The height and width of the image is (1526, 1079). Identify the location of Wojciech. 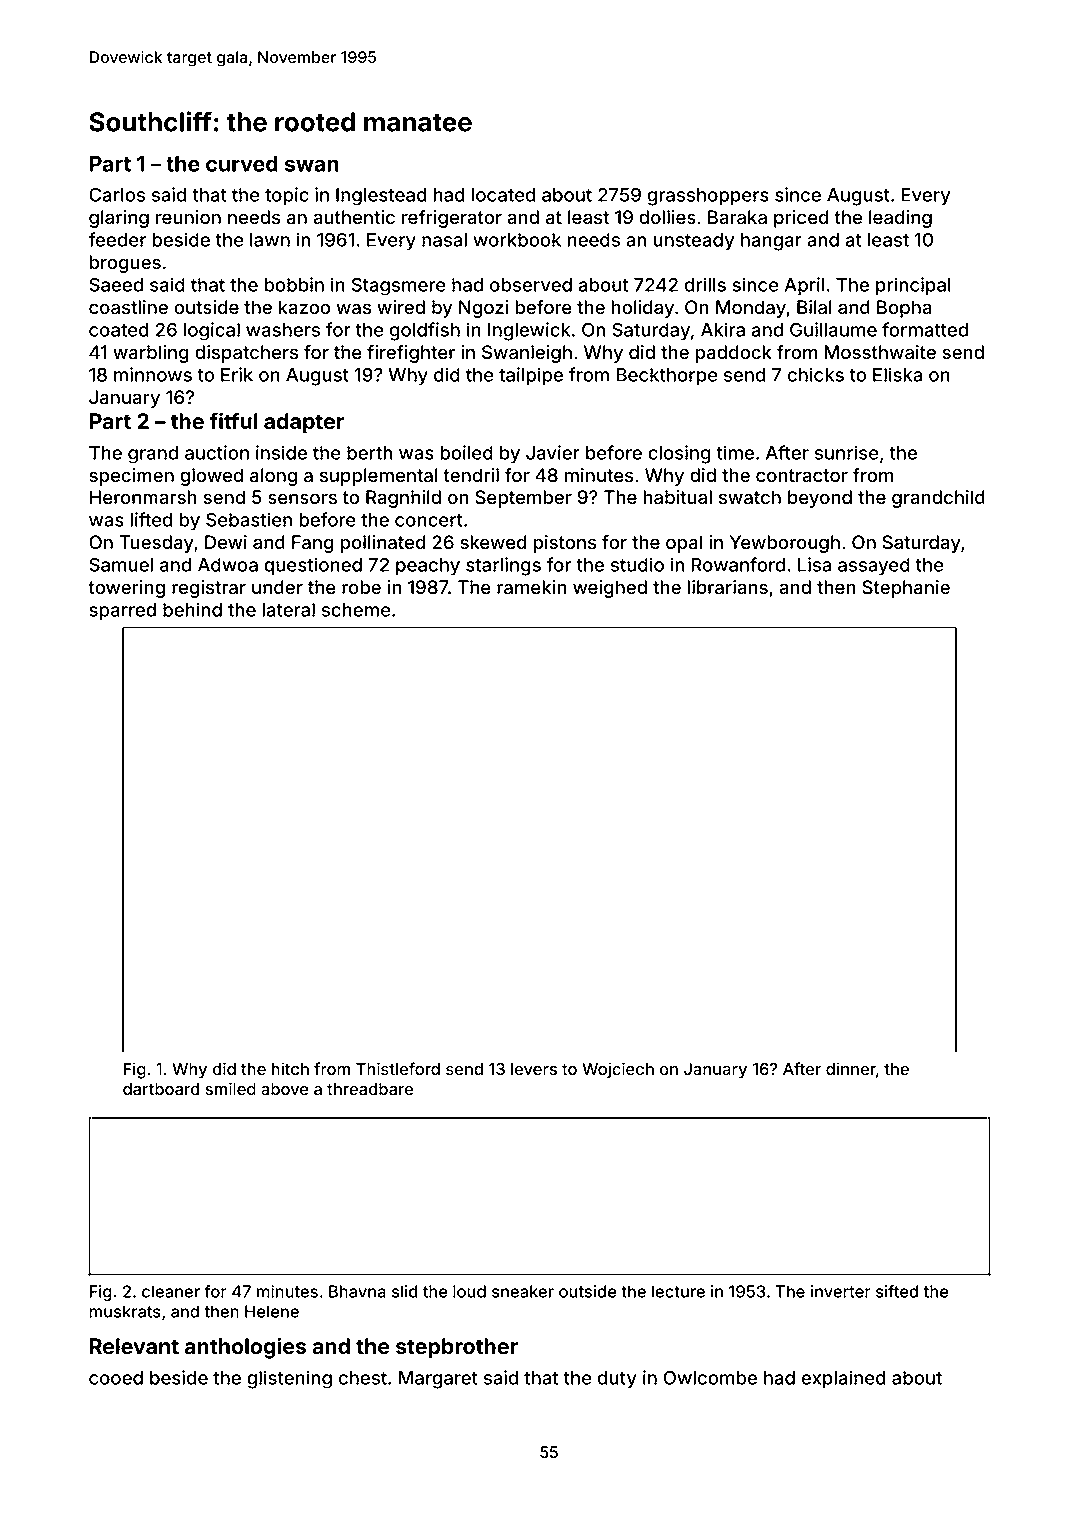
(618, 1070).
